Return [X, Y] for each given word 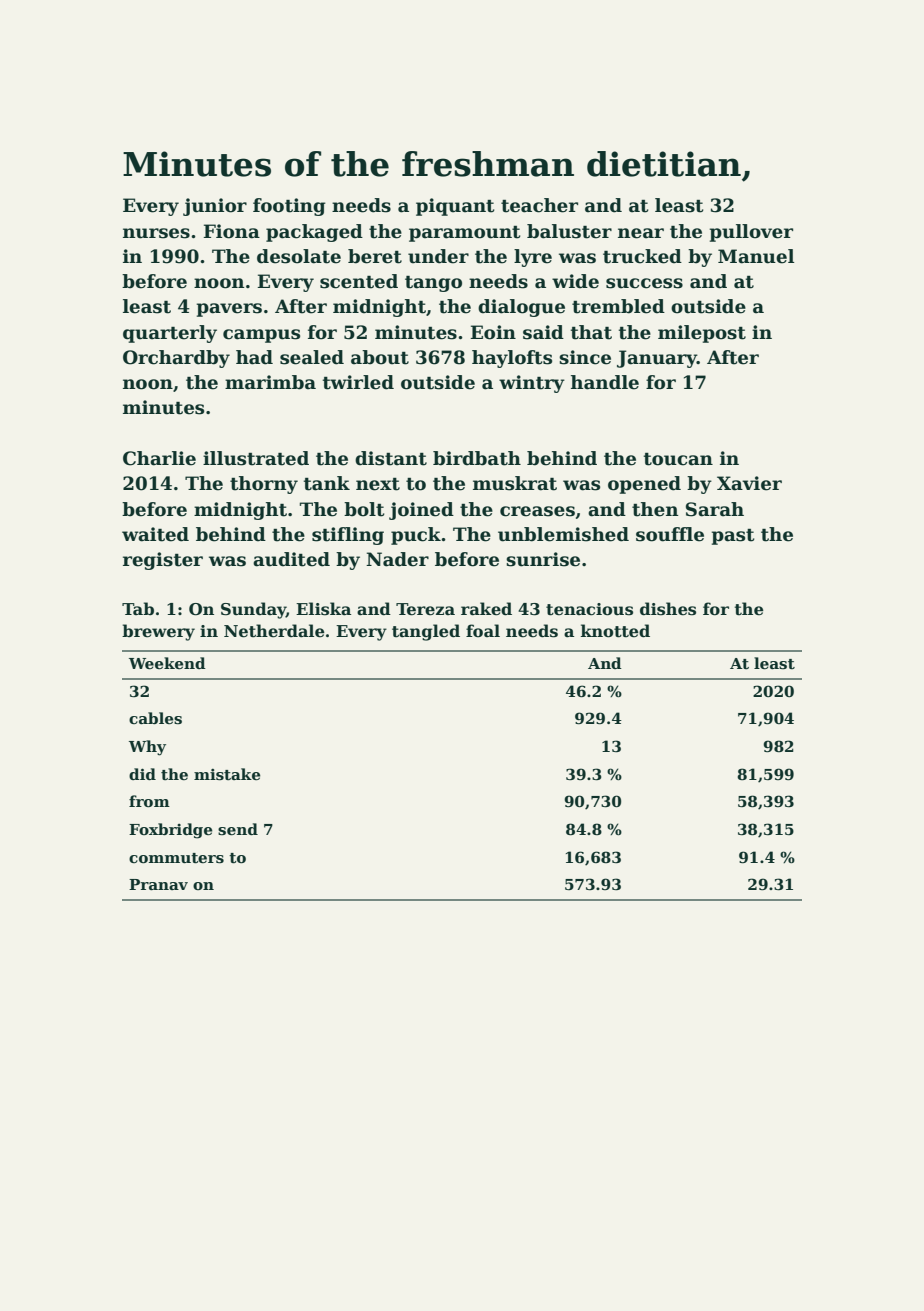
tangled [426, 632]
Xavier [749, 483]
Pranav [158, 884]
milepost [702, 334]
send [238, 829]
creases [537, 511]
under [438, 256]
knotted [615, 631]
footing [289, 207]
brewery [158, 632]
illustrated [256, 458]
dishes [668, 609]
